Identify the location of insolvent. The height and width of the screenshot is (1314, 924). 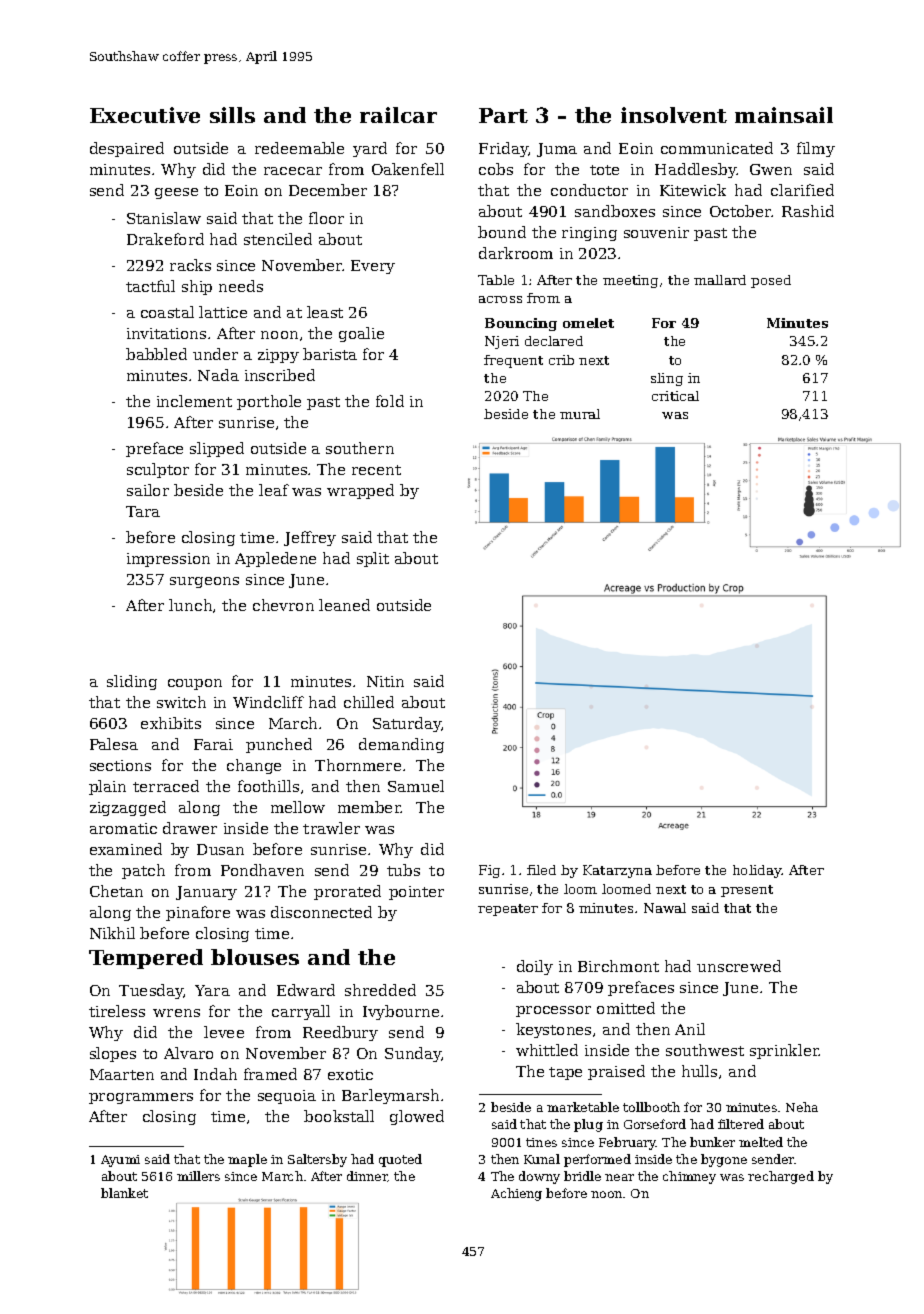
(674, 115).
